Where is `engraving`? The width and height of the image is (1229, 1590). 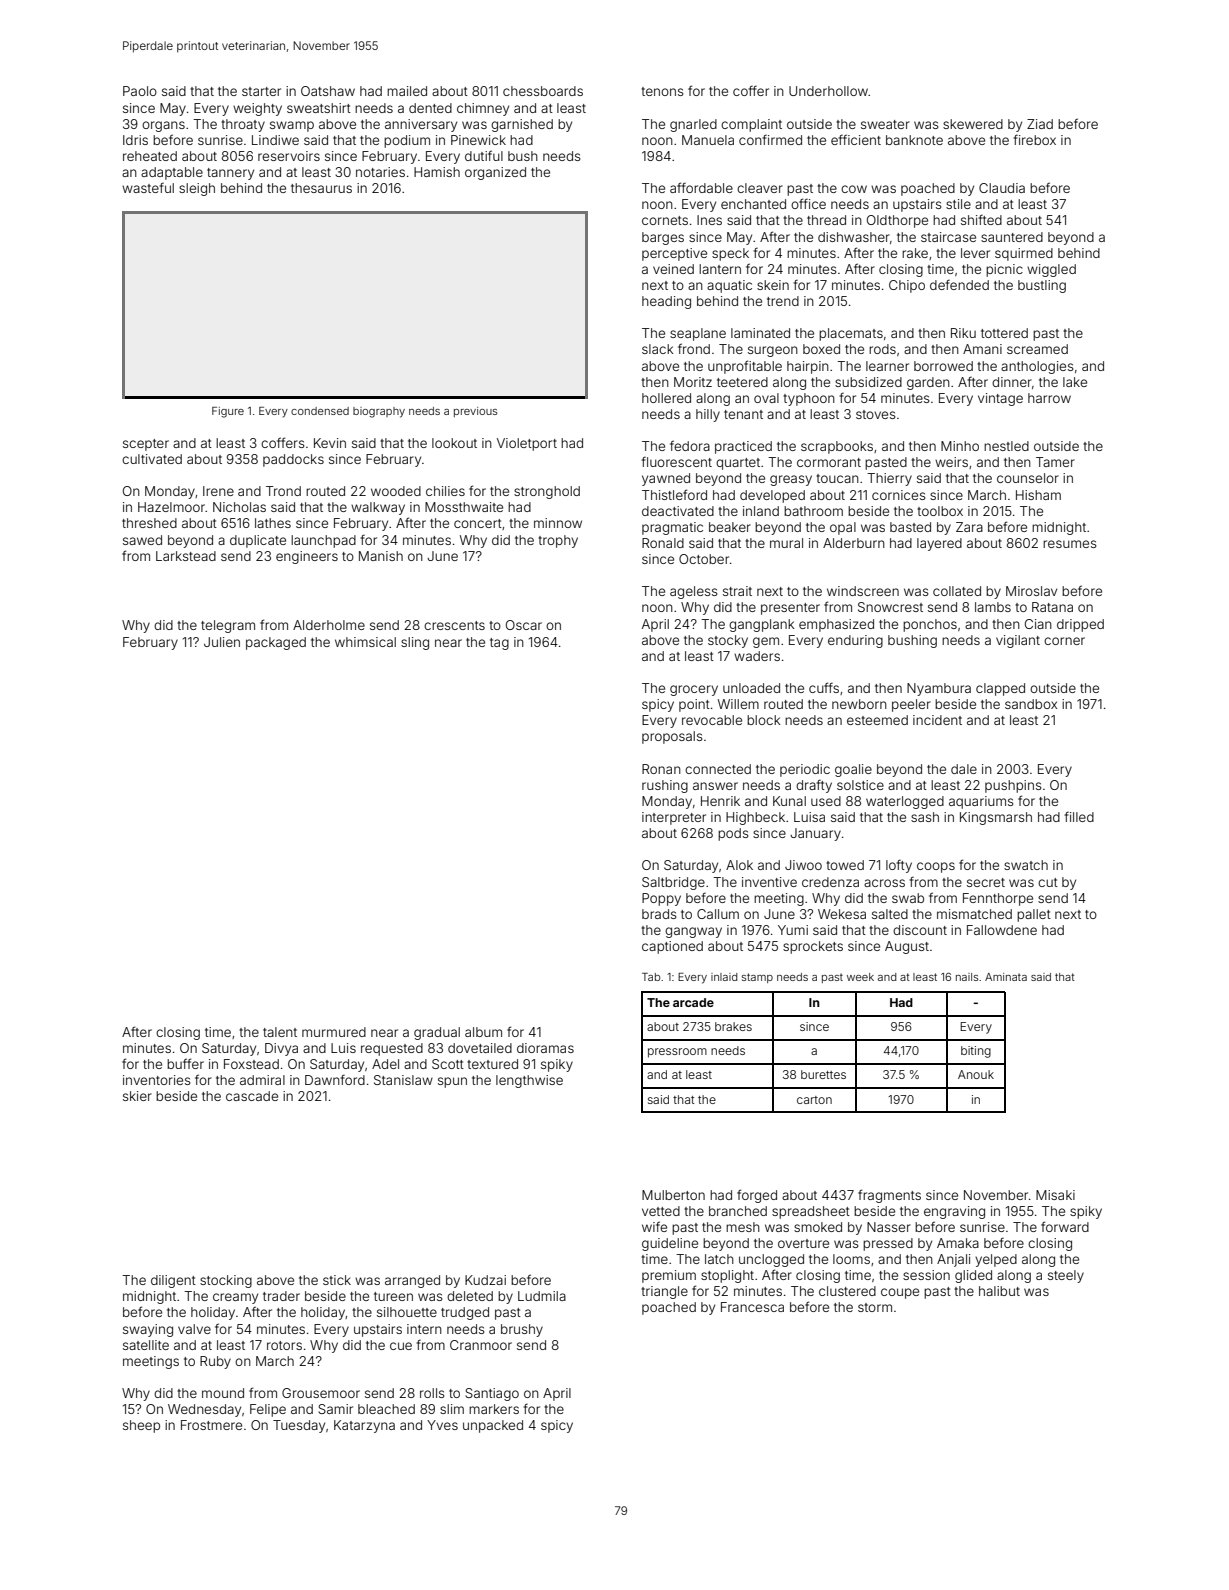 engraving is located at coordinates (954, 1212).
